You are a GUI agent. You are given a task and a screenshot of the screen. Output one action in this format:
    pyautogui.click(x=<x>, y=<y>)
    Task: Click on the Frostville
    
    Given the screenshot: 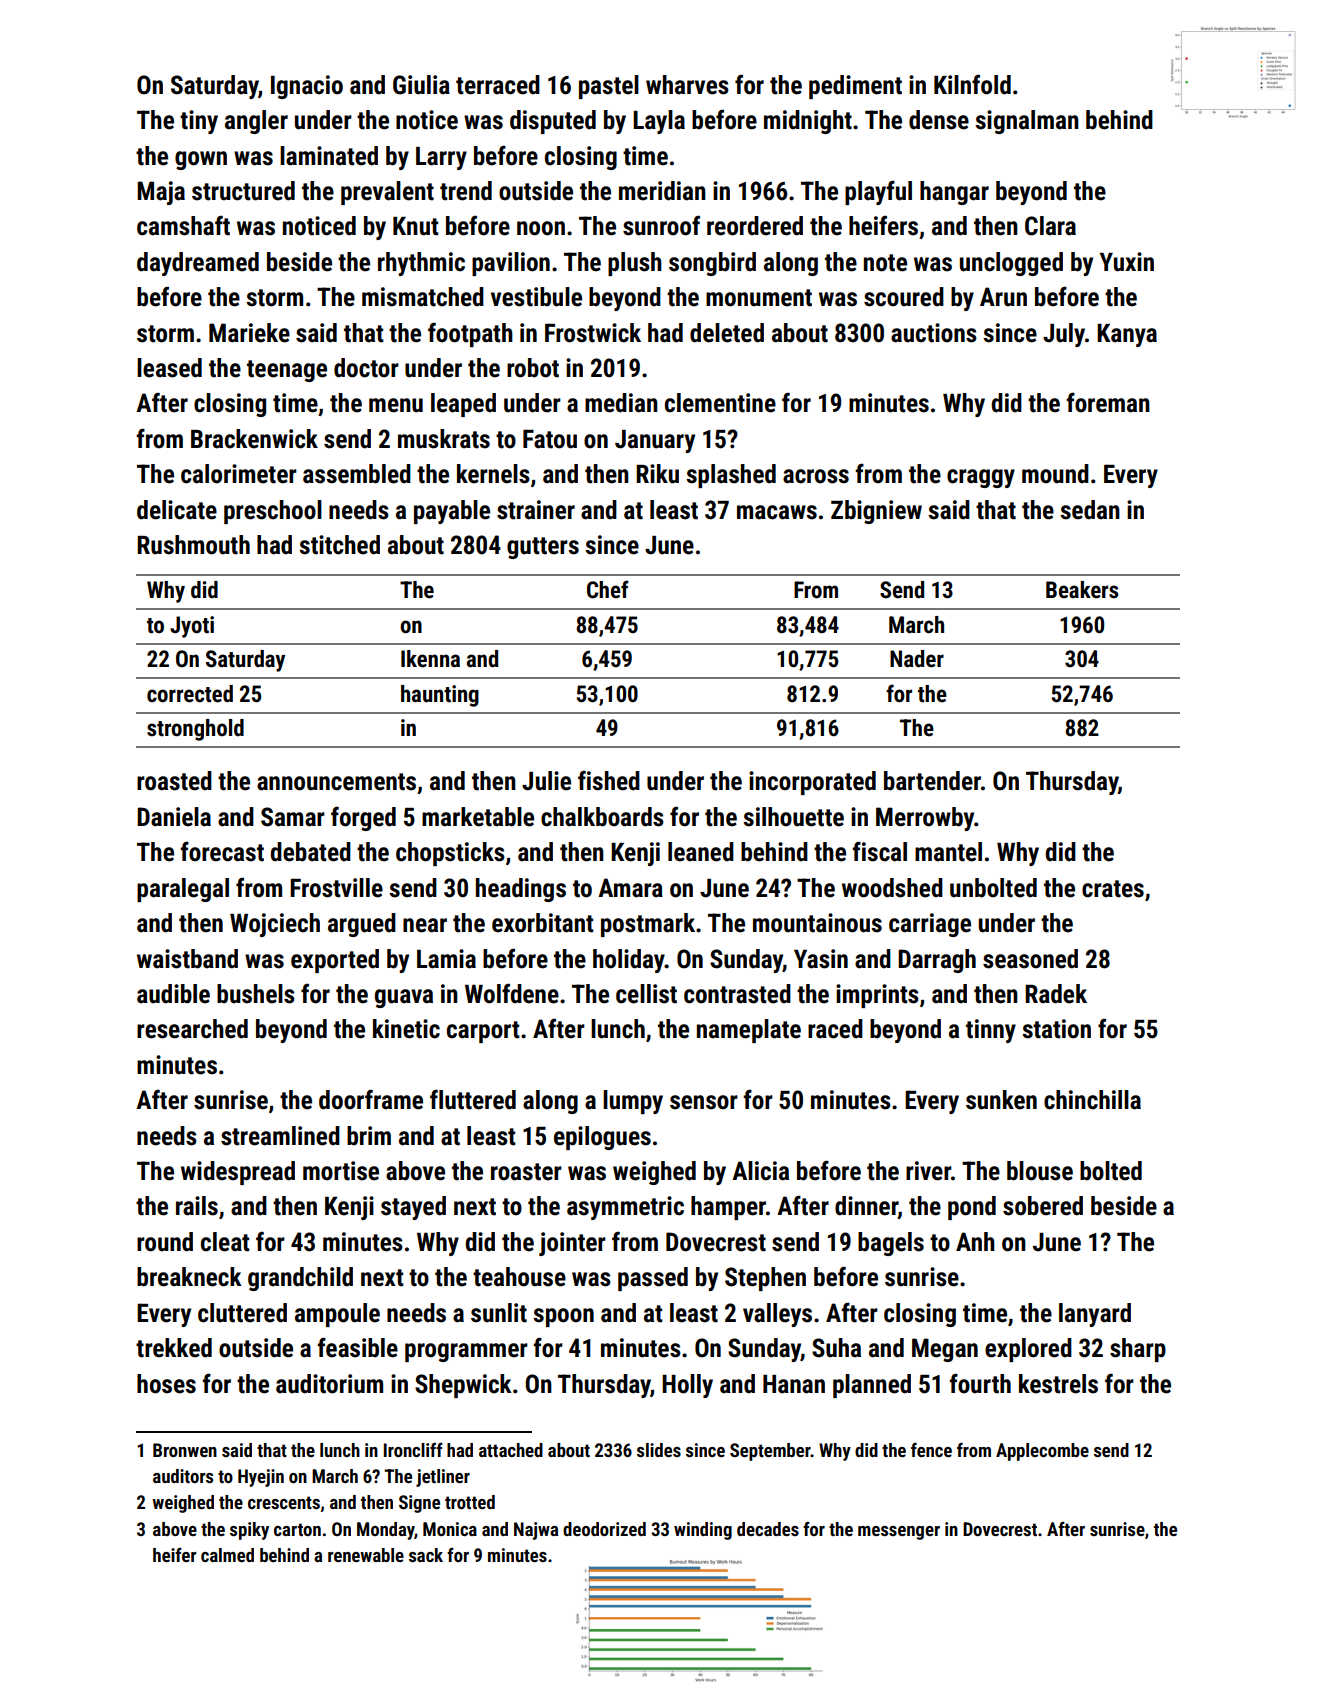 What is the action you would take?
    pyautogui.click(x=336, y=888)
